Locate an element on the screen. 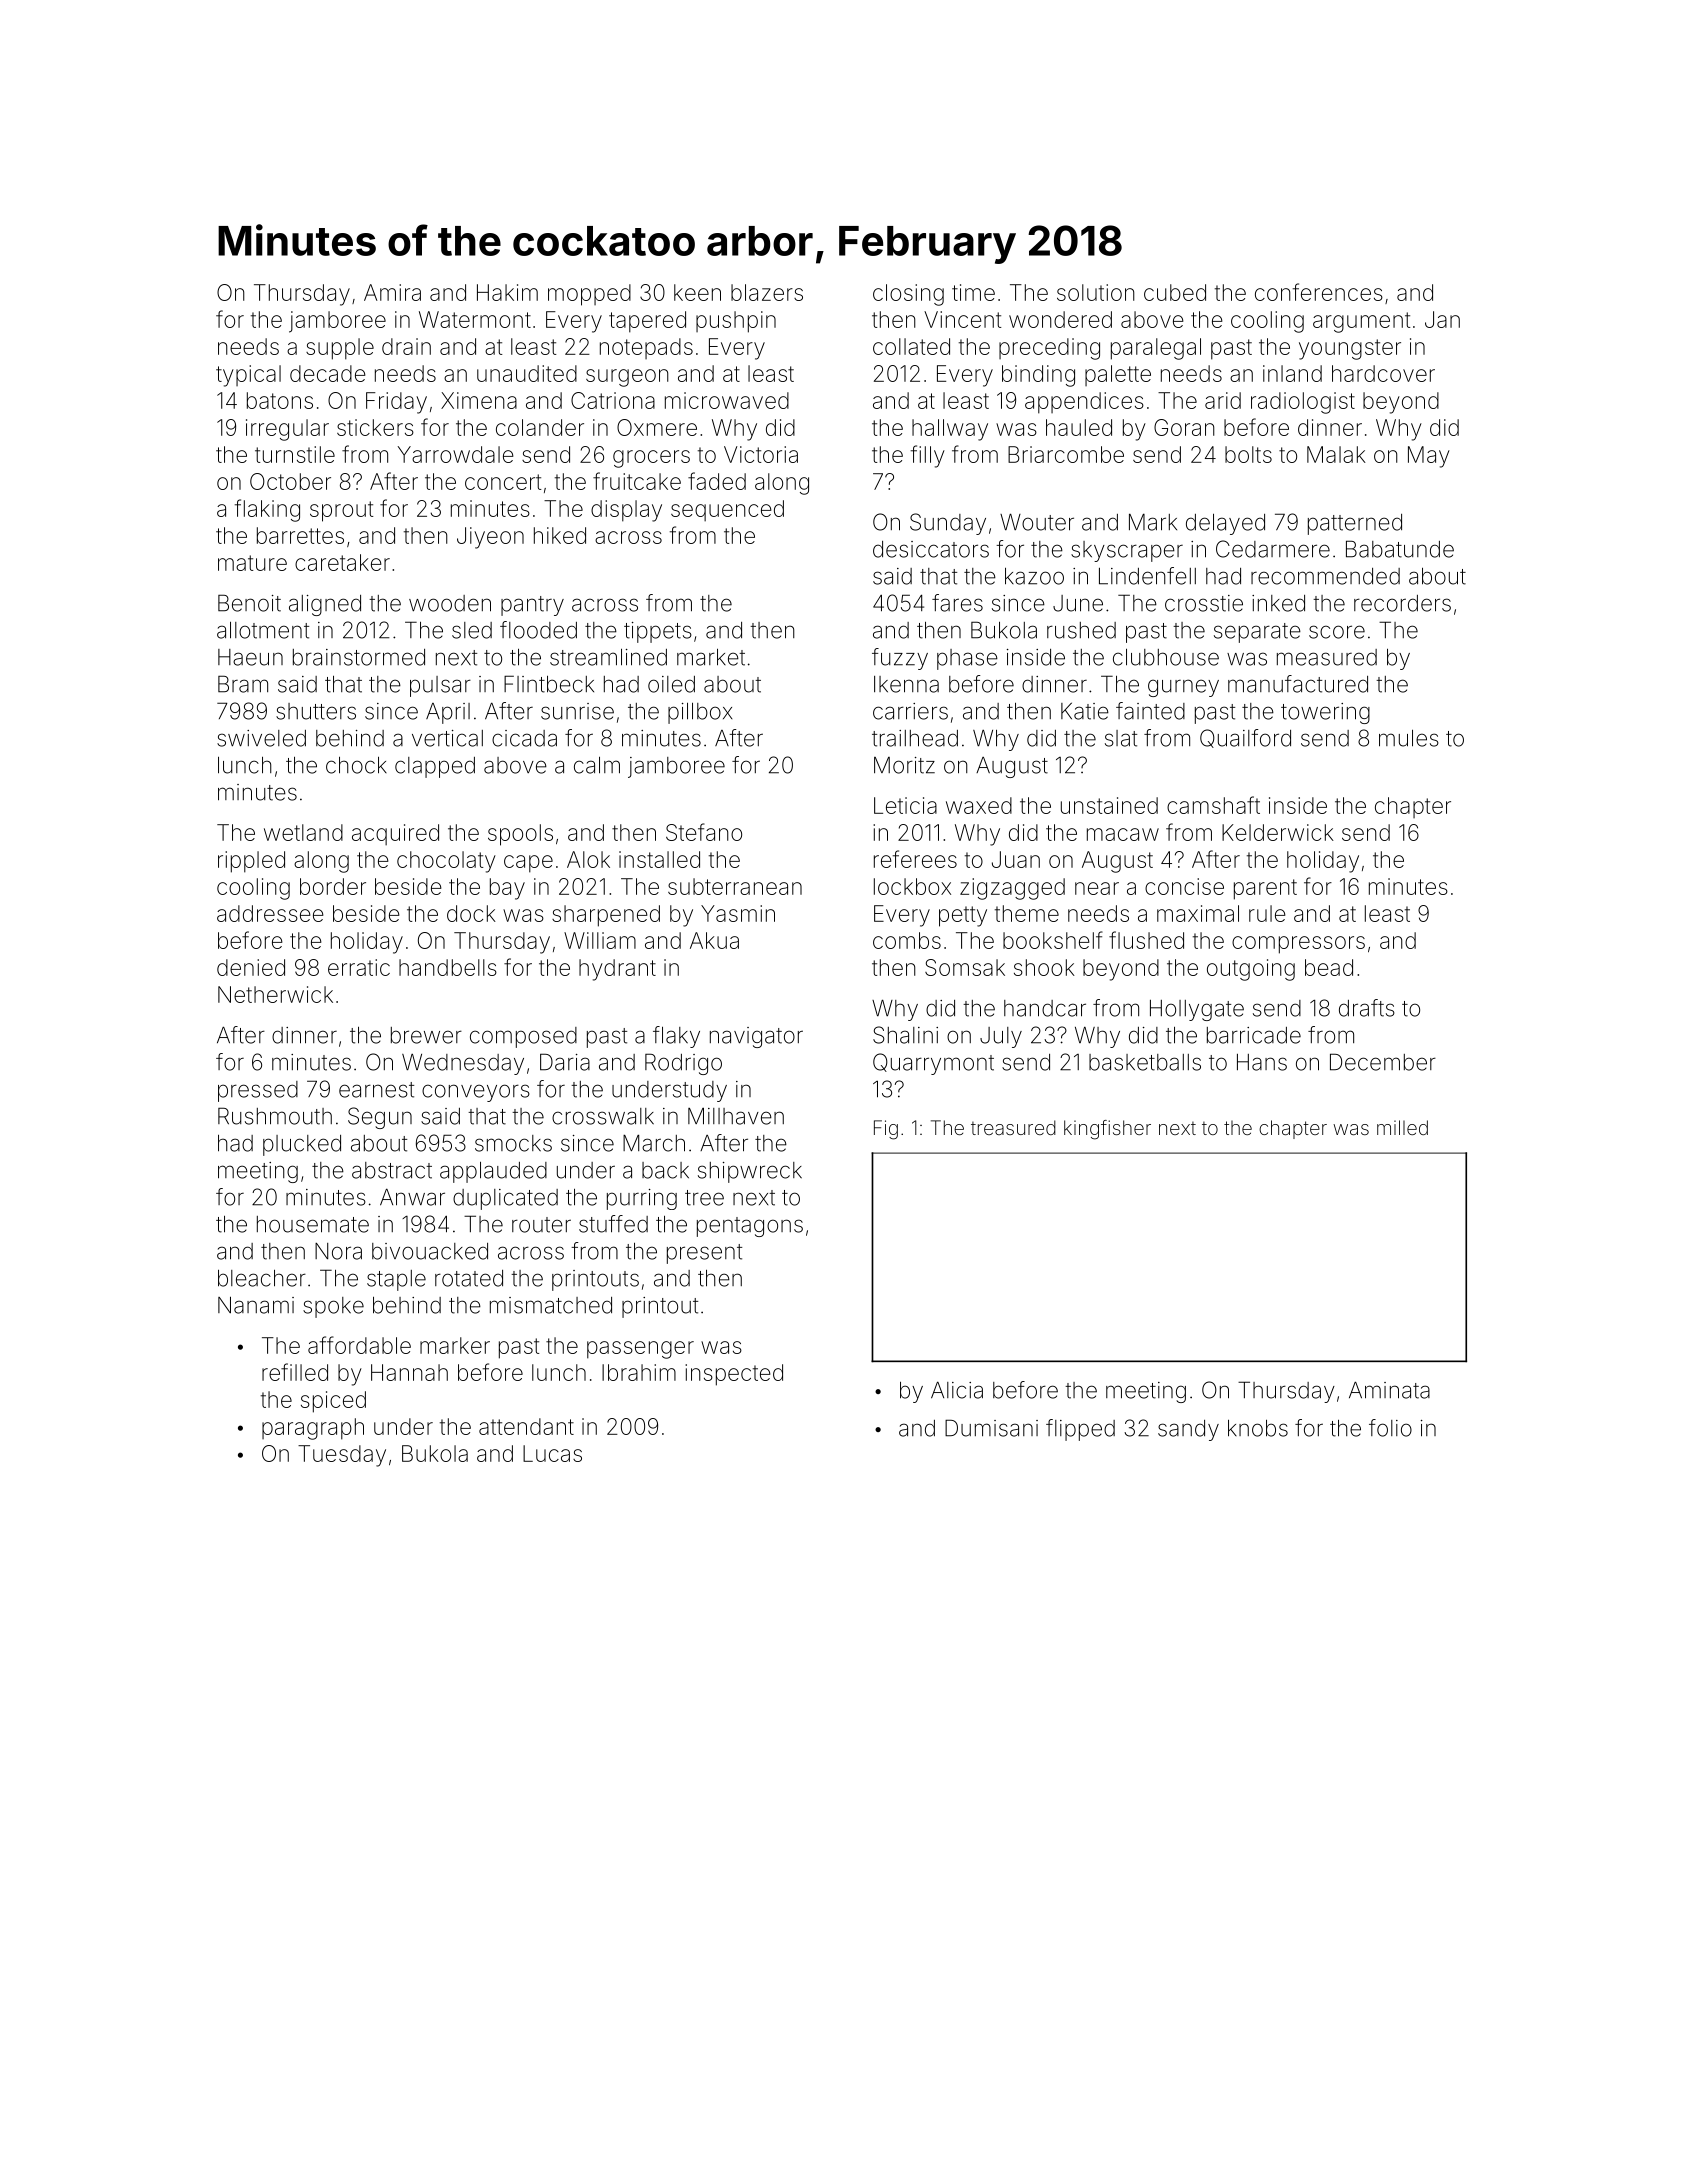 This screenshot has width=1683, height=2178. Lucas is located at coordinates (552, 1453).
